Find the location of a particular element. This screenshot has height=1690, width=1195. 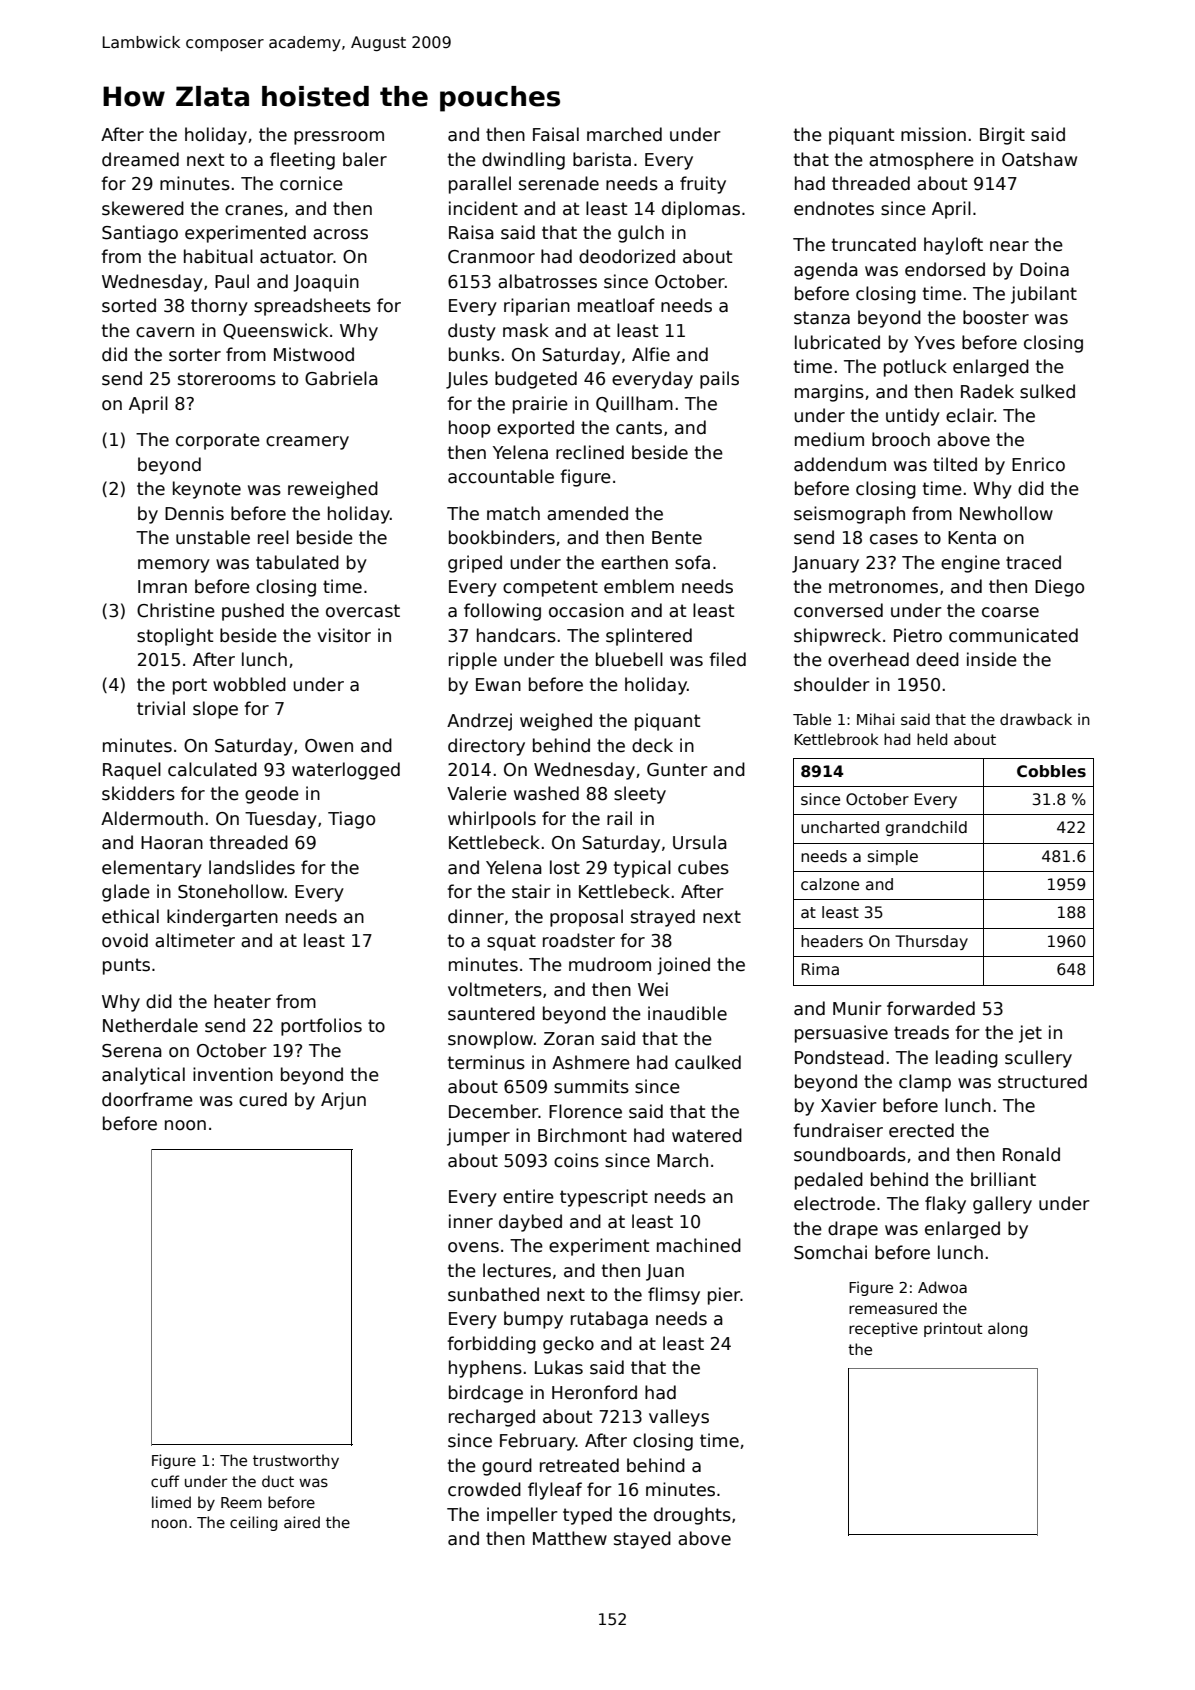

along is located at coordinates (1007, 1329).
